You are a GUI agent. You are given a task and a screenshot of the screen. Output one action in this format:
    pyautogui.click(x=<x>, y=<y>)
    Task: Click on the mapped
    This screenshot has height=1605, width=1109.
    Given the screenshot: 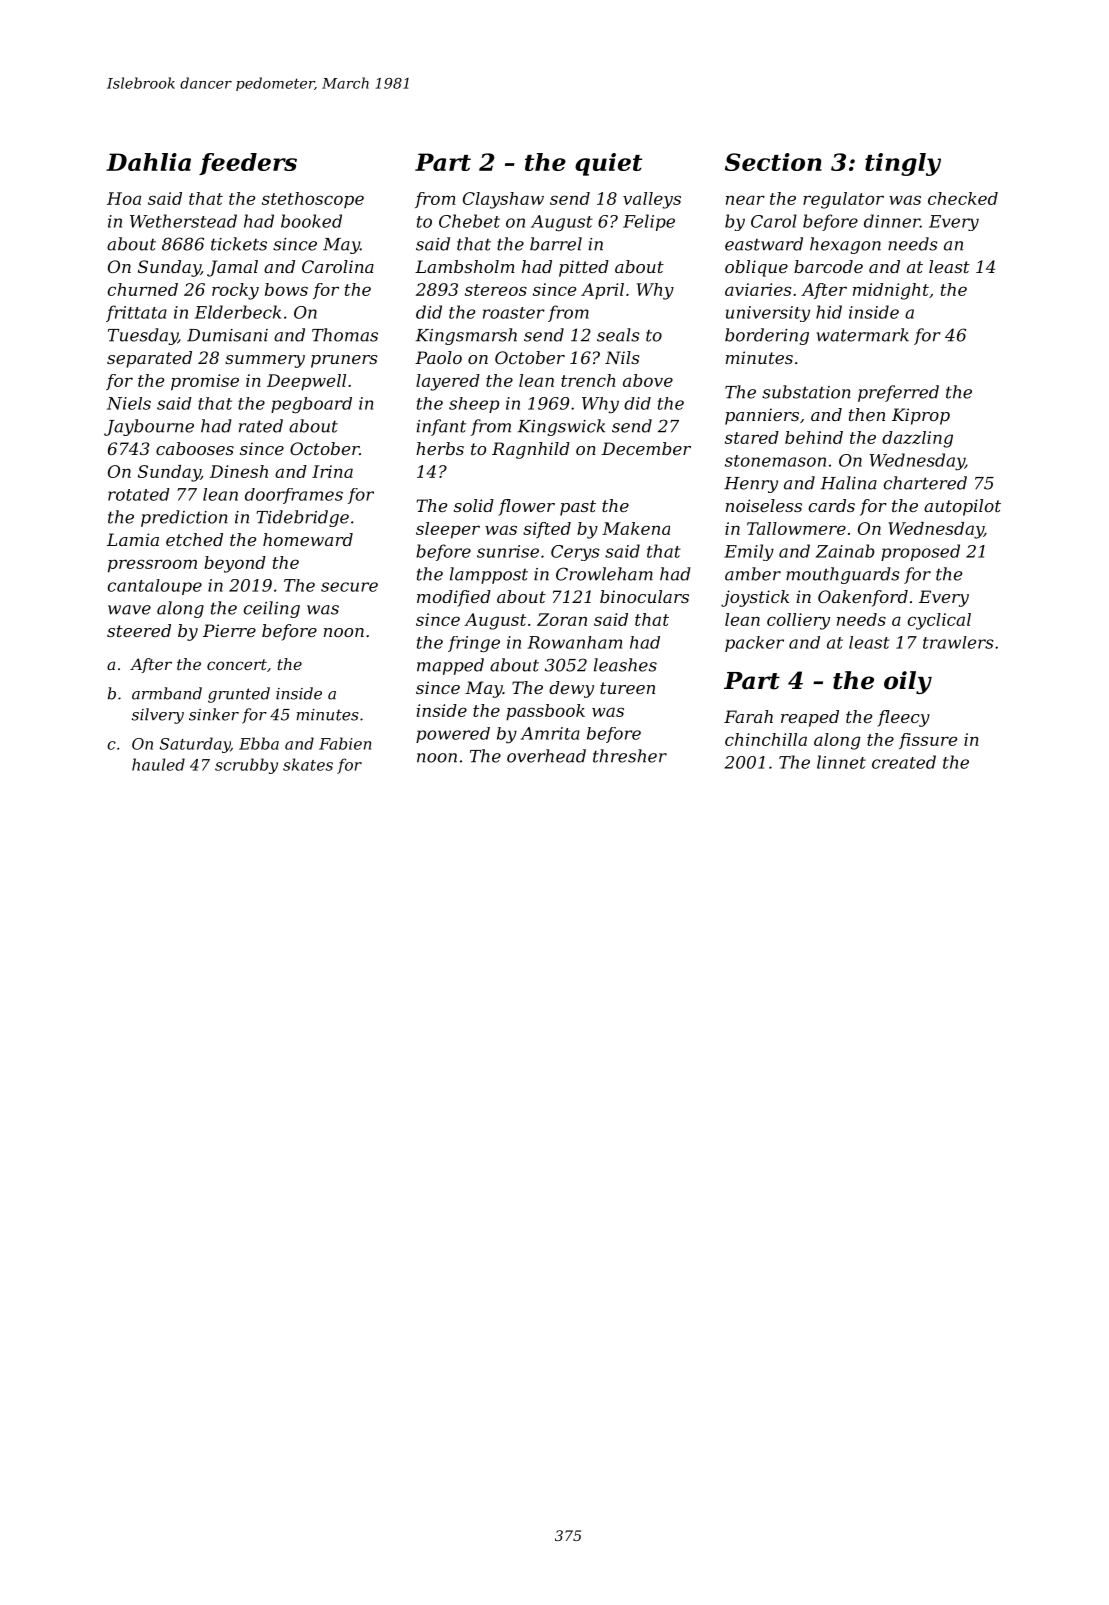 What is the action you would take?
    pyautogui.click(x=450, y=666)
